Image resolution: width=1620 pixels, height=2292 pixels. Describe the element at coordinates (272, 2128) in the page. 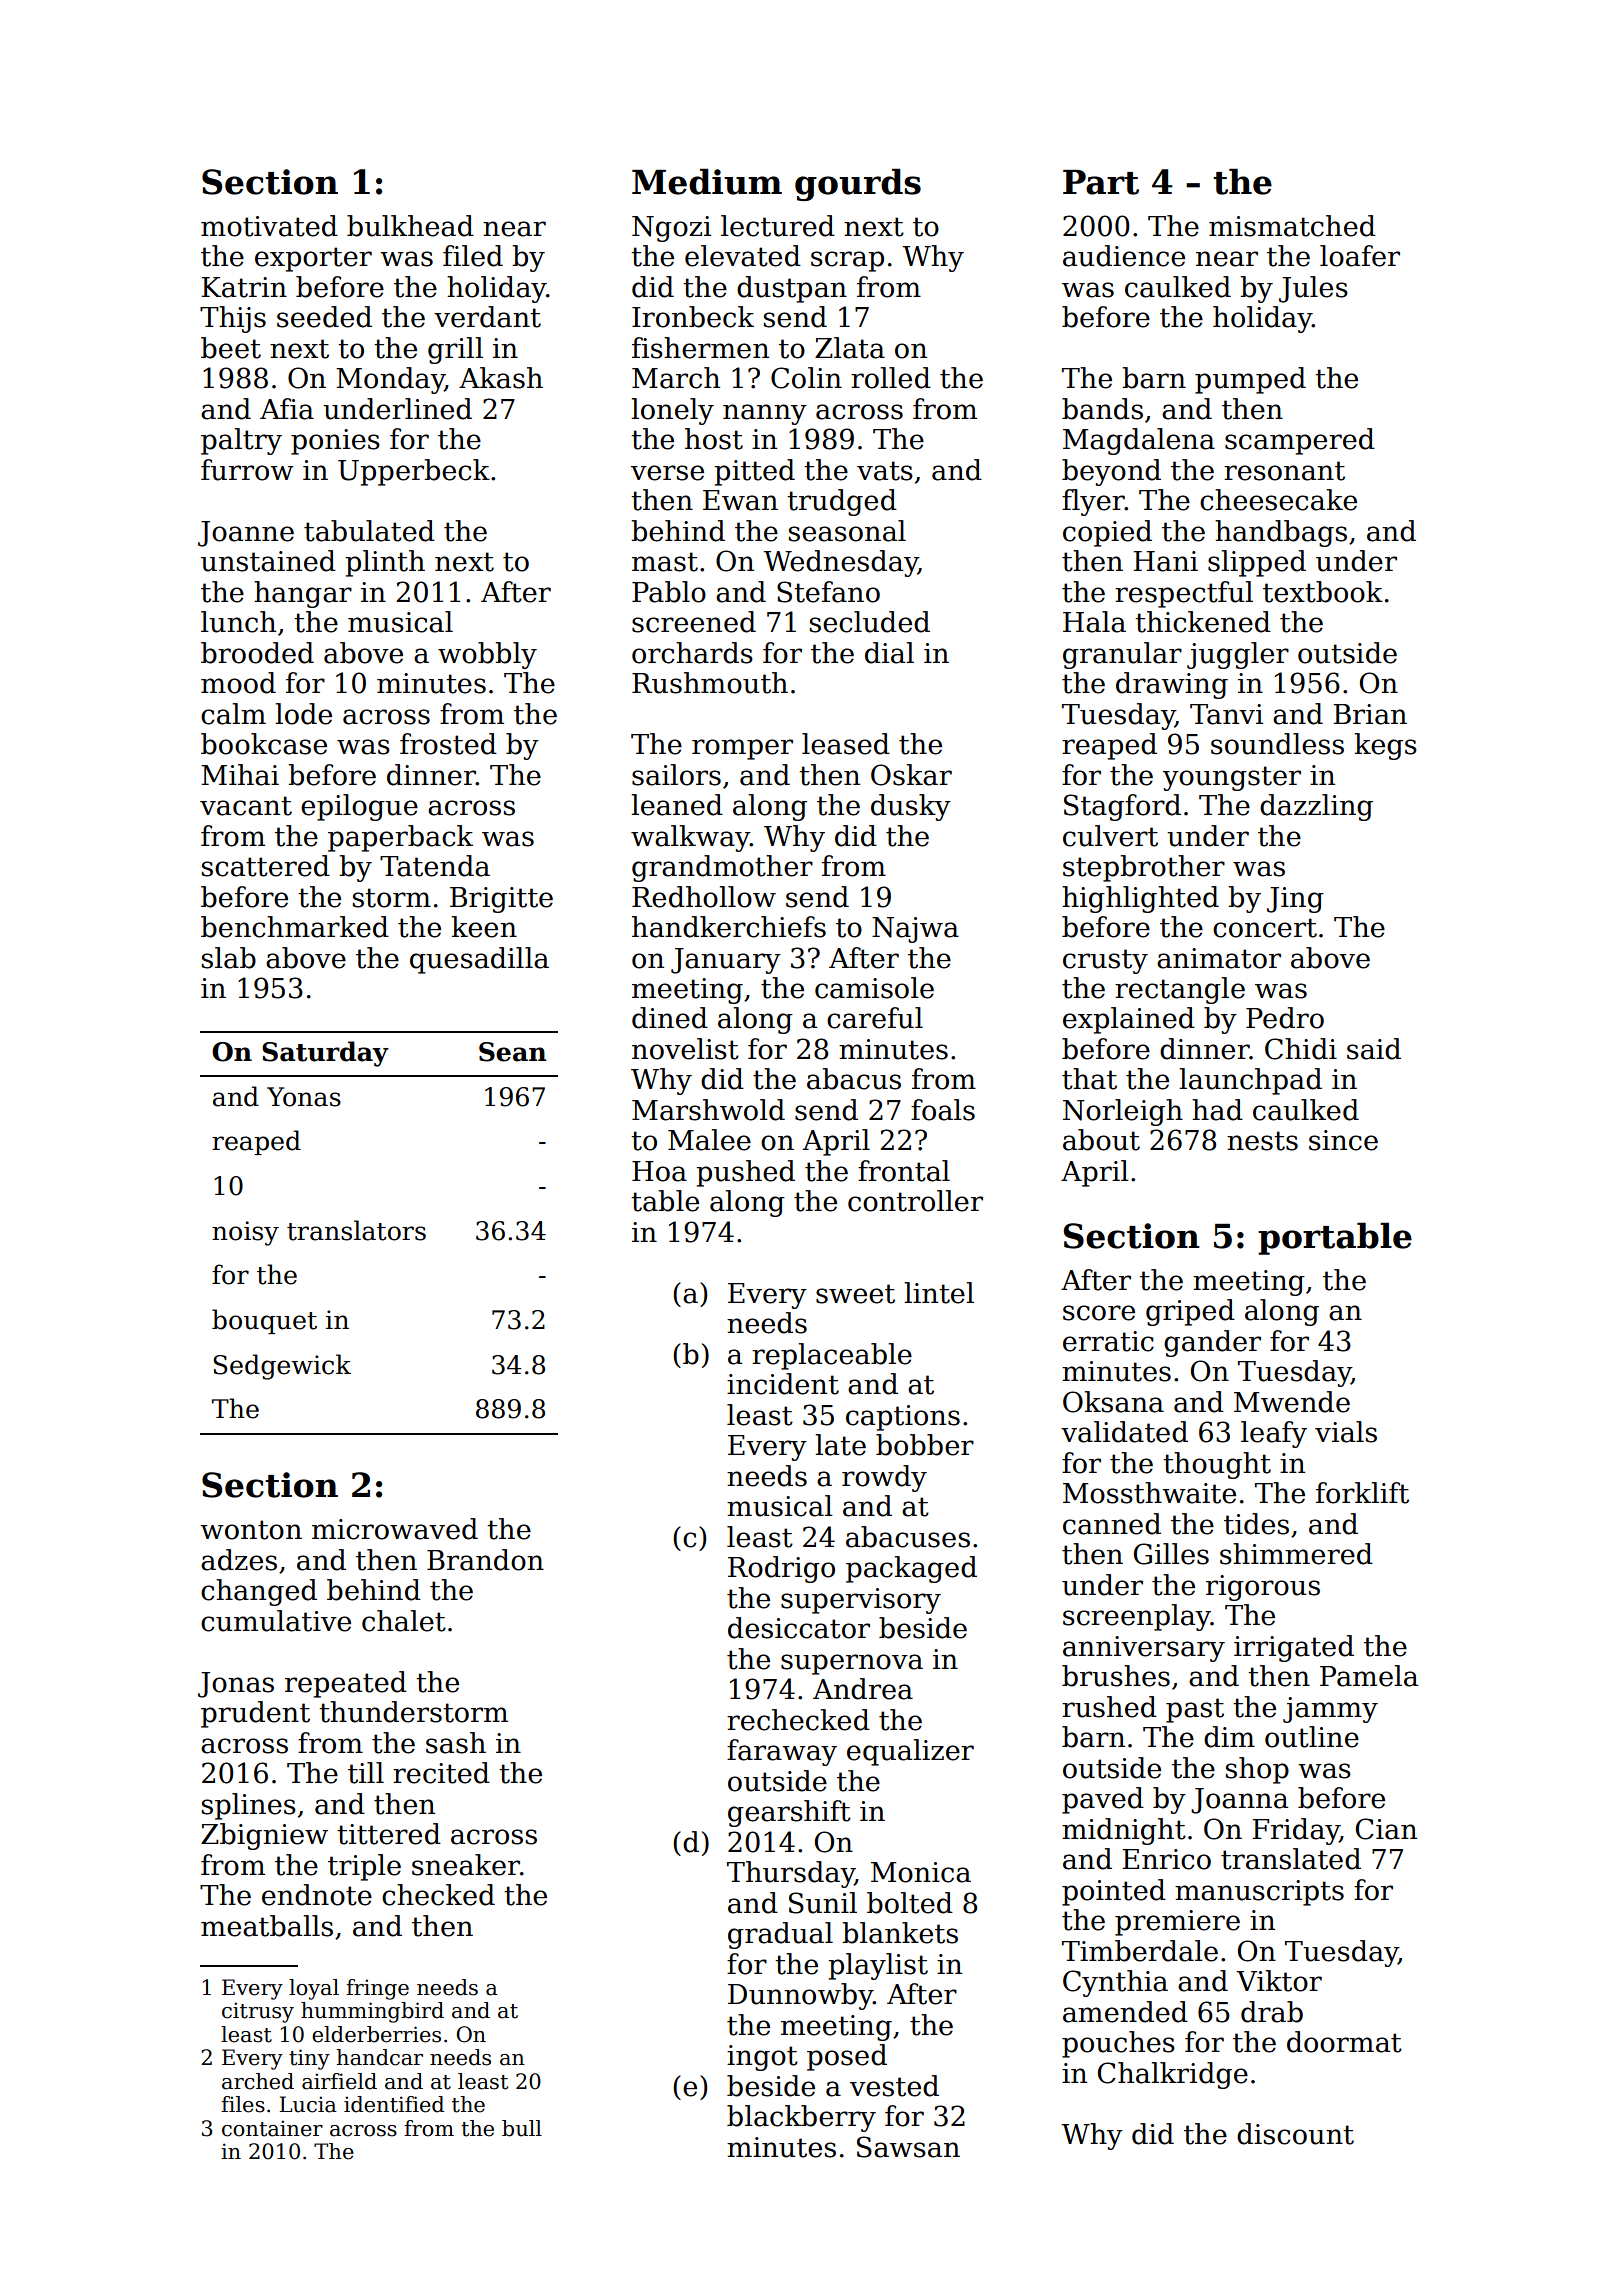

I see `container` at that location.
